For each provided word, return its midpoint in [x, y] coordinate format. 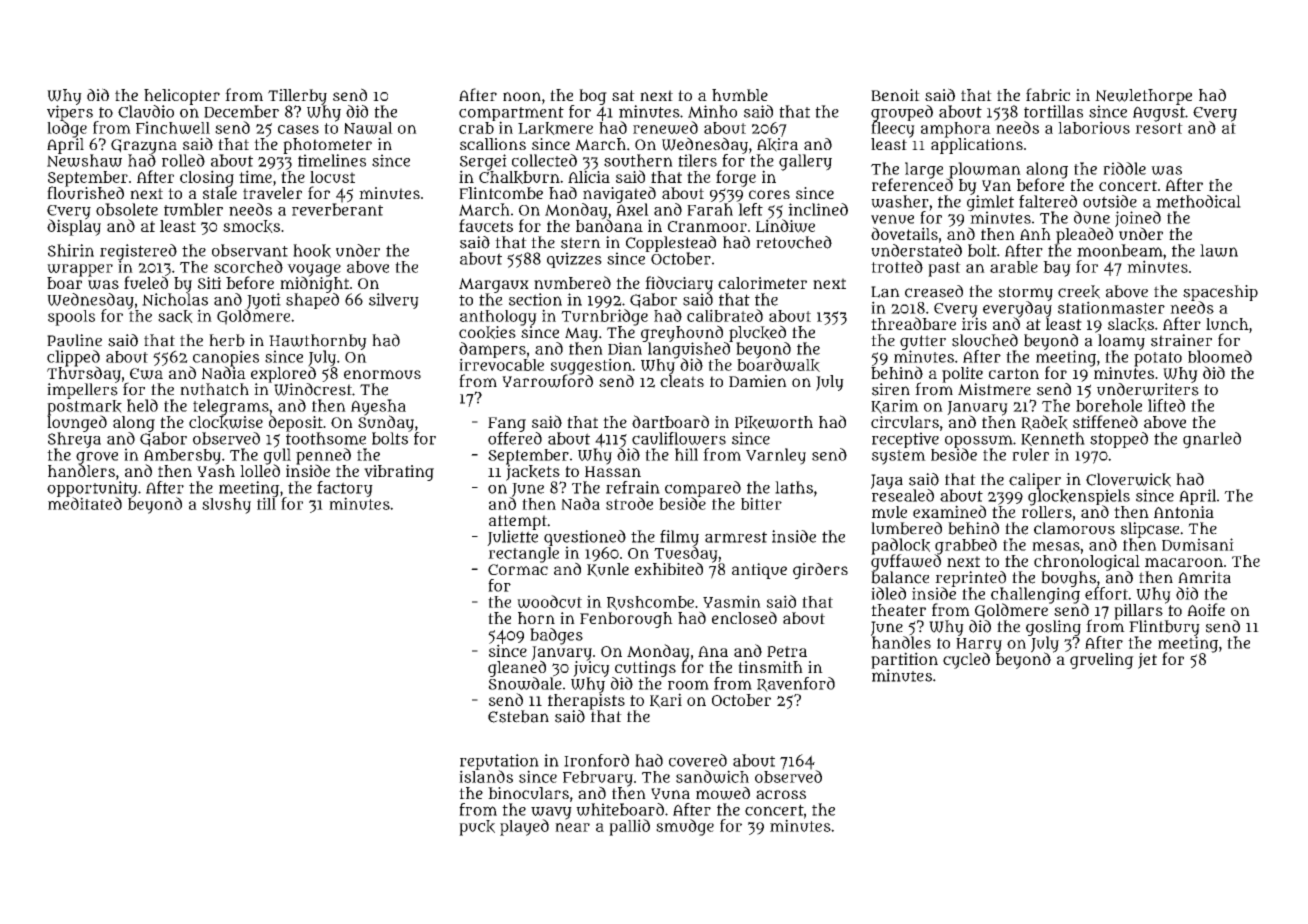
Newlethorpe [1143, 97]
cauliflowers [679, 438]
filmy [679, 538]
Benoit [895, 95]
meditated [85, 503]
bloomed [1220, 356]
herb [227, 340]
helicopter [182, 97]
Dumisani [1198, 544]
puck [477, 828]
